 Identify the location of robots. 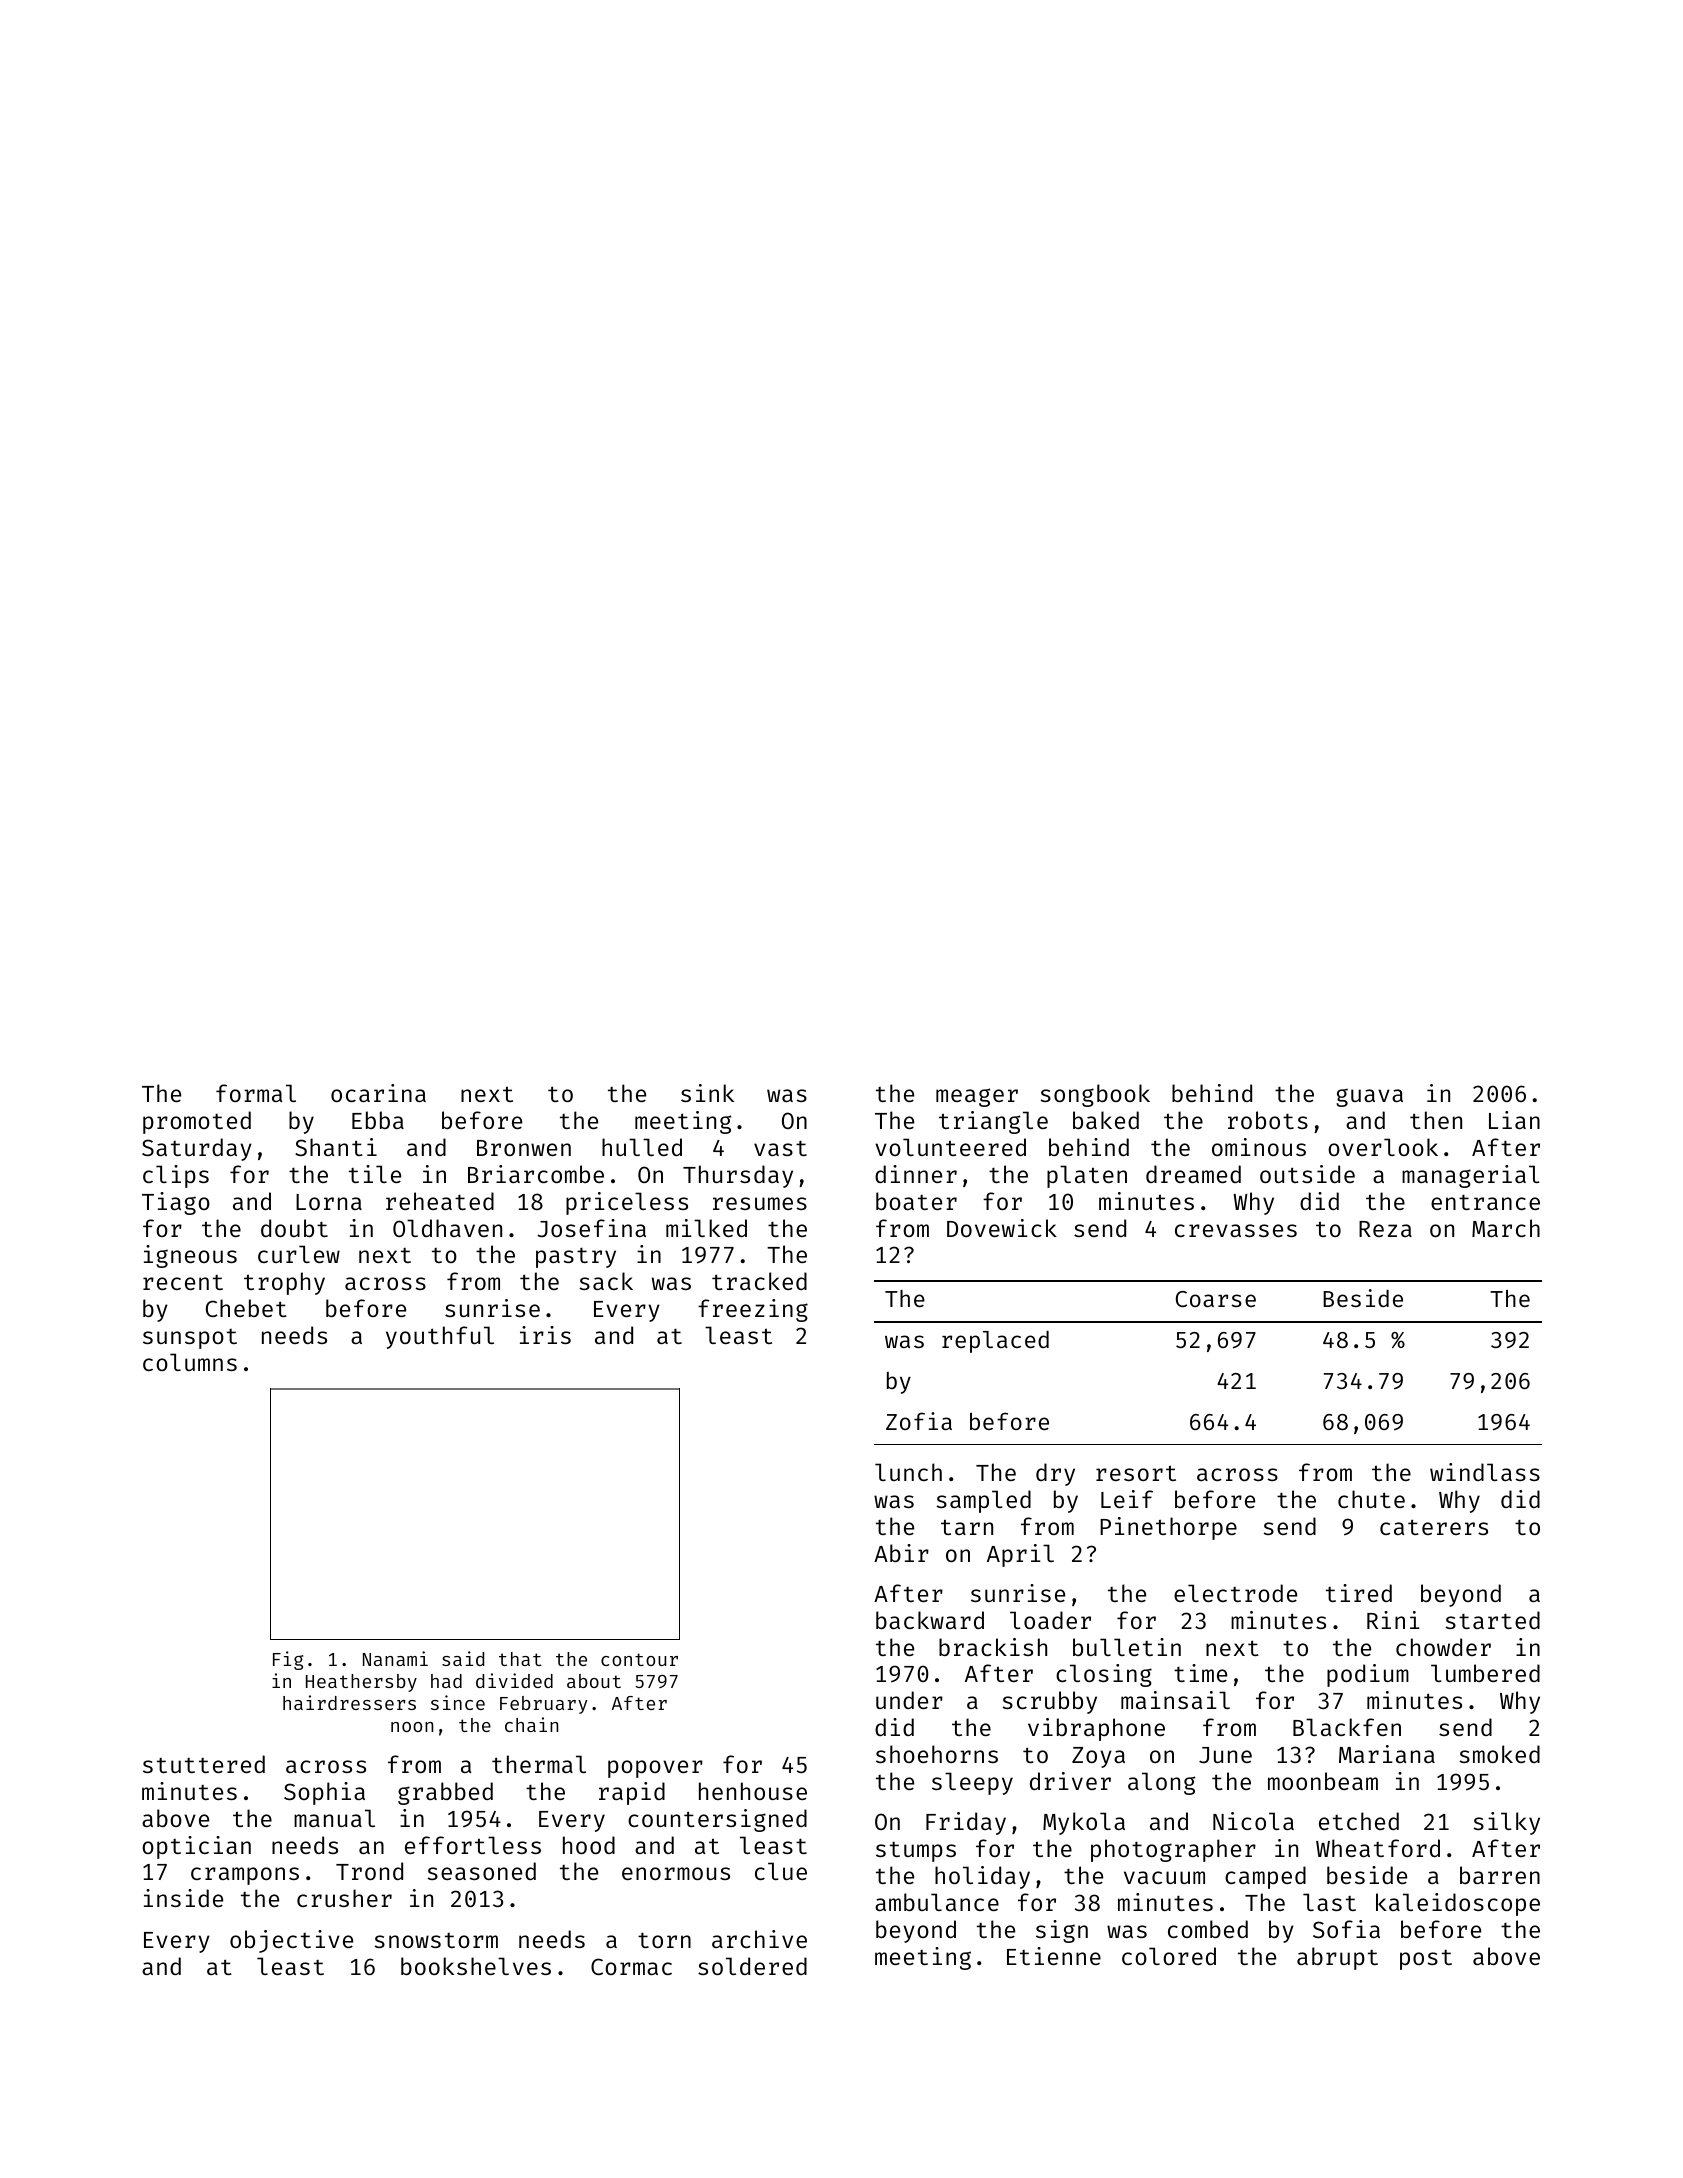
(1268, 1120).
